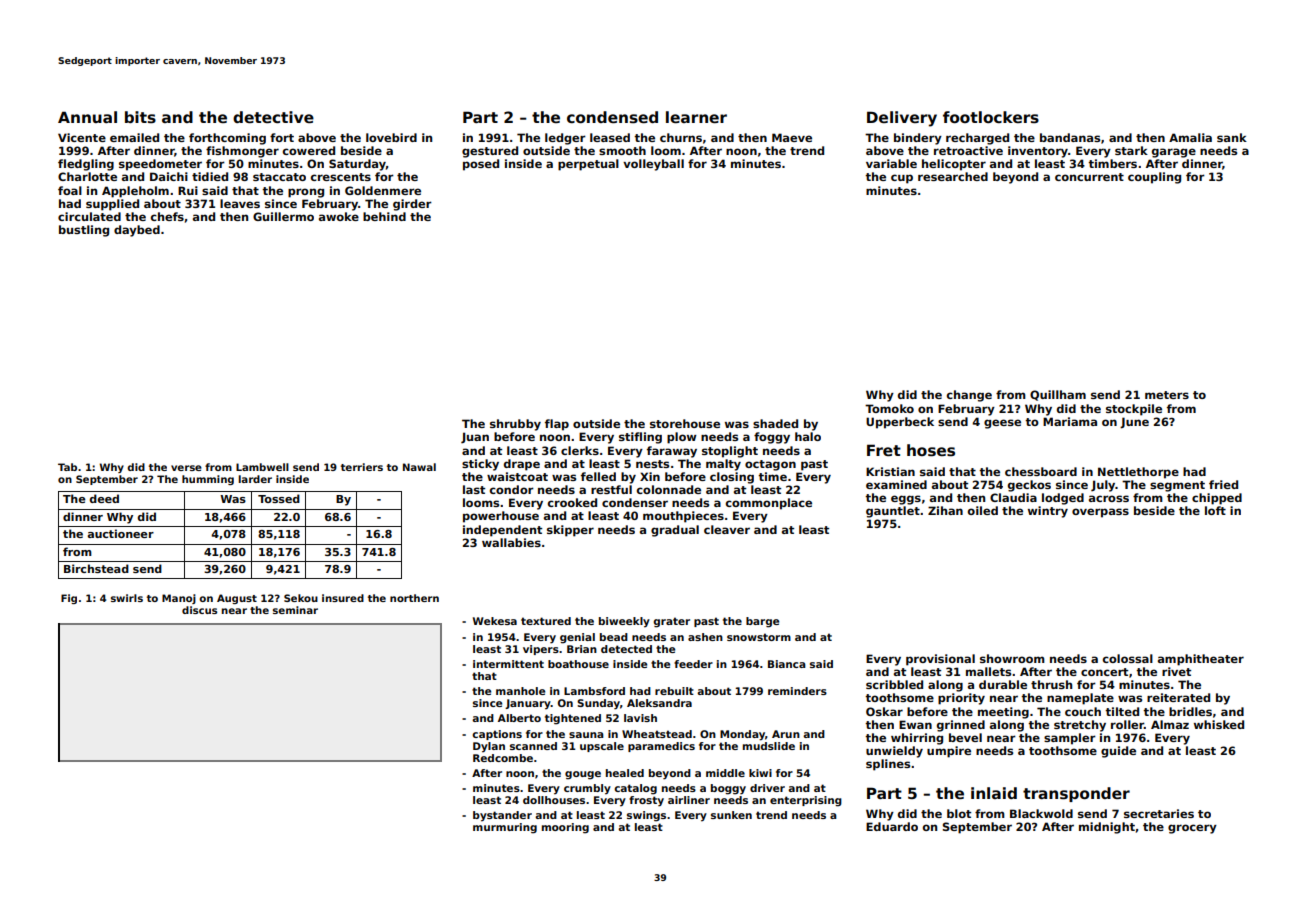 Image resolution: width=1308 pixels, height=924 pixels. Describe the element at coordinates (611, 489) in the document. I see `restful` at that location.
